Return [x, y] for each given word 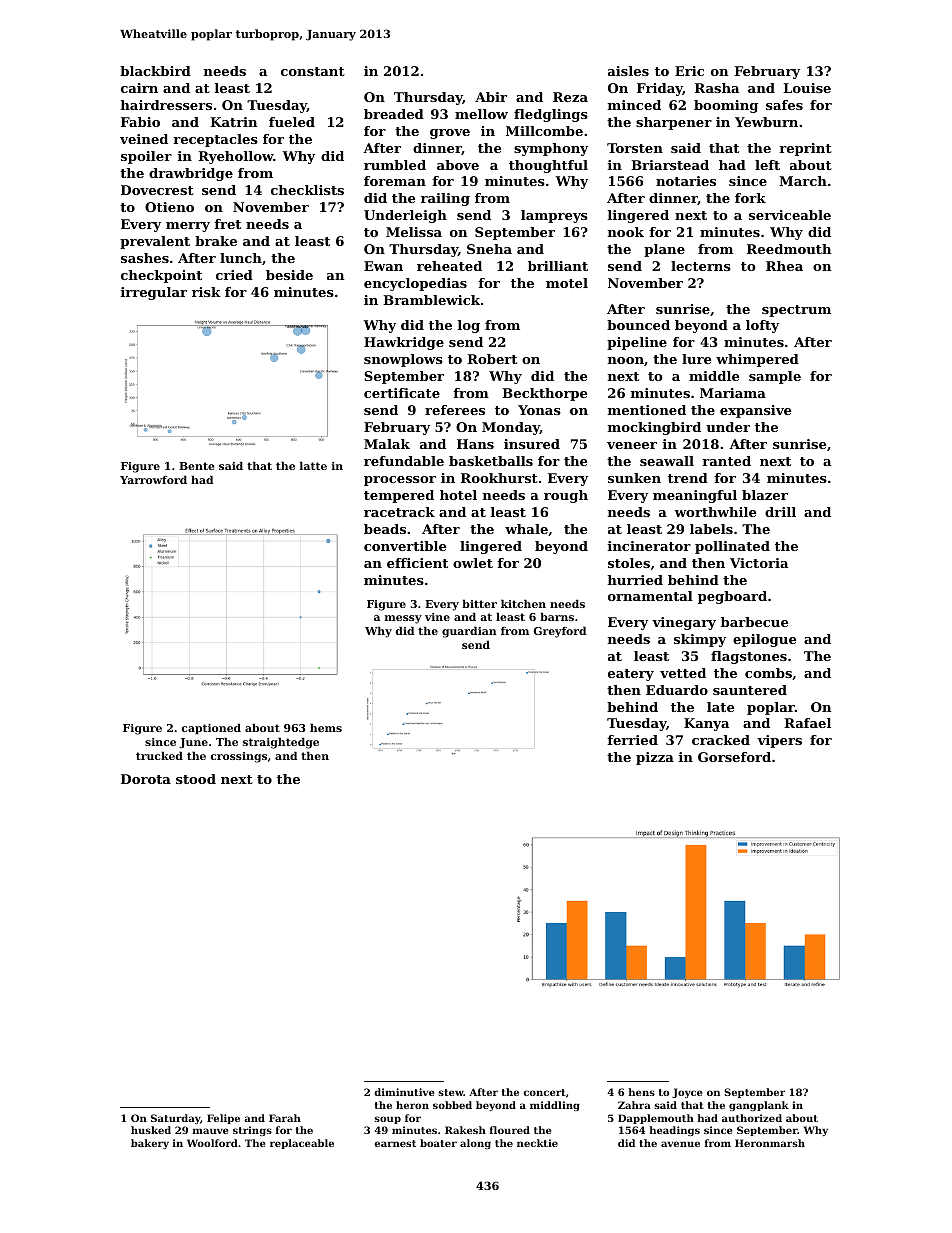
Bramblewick [431, 300]
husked [151, 1130]
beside [289, 275]
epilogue [764, 640]
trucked [159, 755]
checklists [307, 190]
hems [326, 727]
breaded [394, 114]
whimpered [757, 360]
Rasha [717, 88]
